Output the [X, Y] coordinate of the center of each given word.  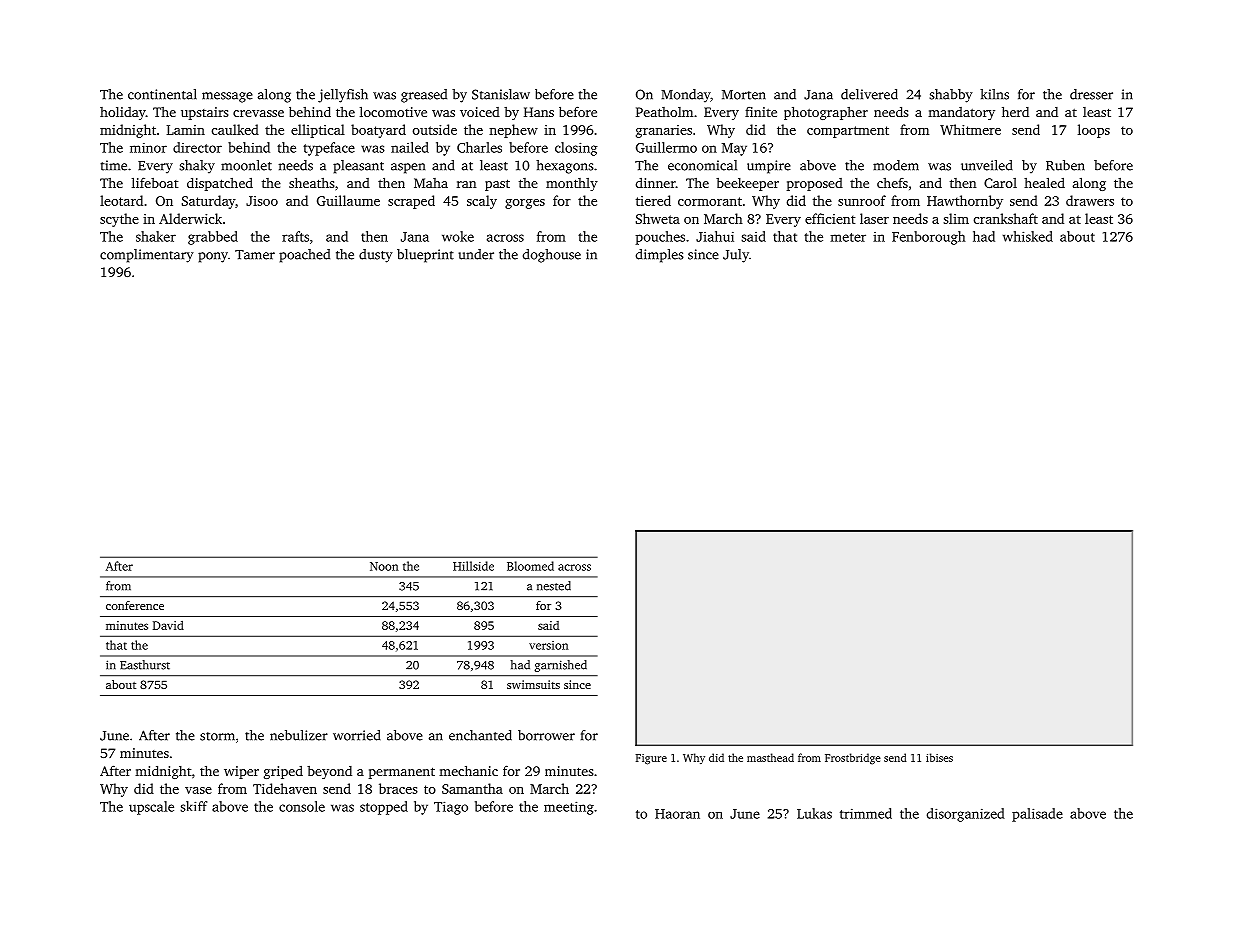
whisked [1028, 236]
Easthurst [145, 665]
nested [554, 586]
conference [135, 605]
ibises [939, 757]
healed [1044, 182]
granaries [664, 131]
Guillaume [348, 200]
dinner [656, 182]
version [548, 645]
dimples [660, 256]
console [302, 806]
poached [304, 256]
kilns [994, 94]
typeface [329, 149]
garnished [560, 666]
